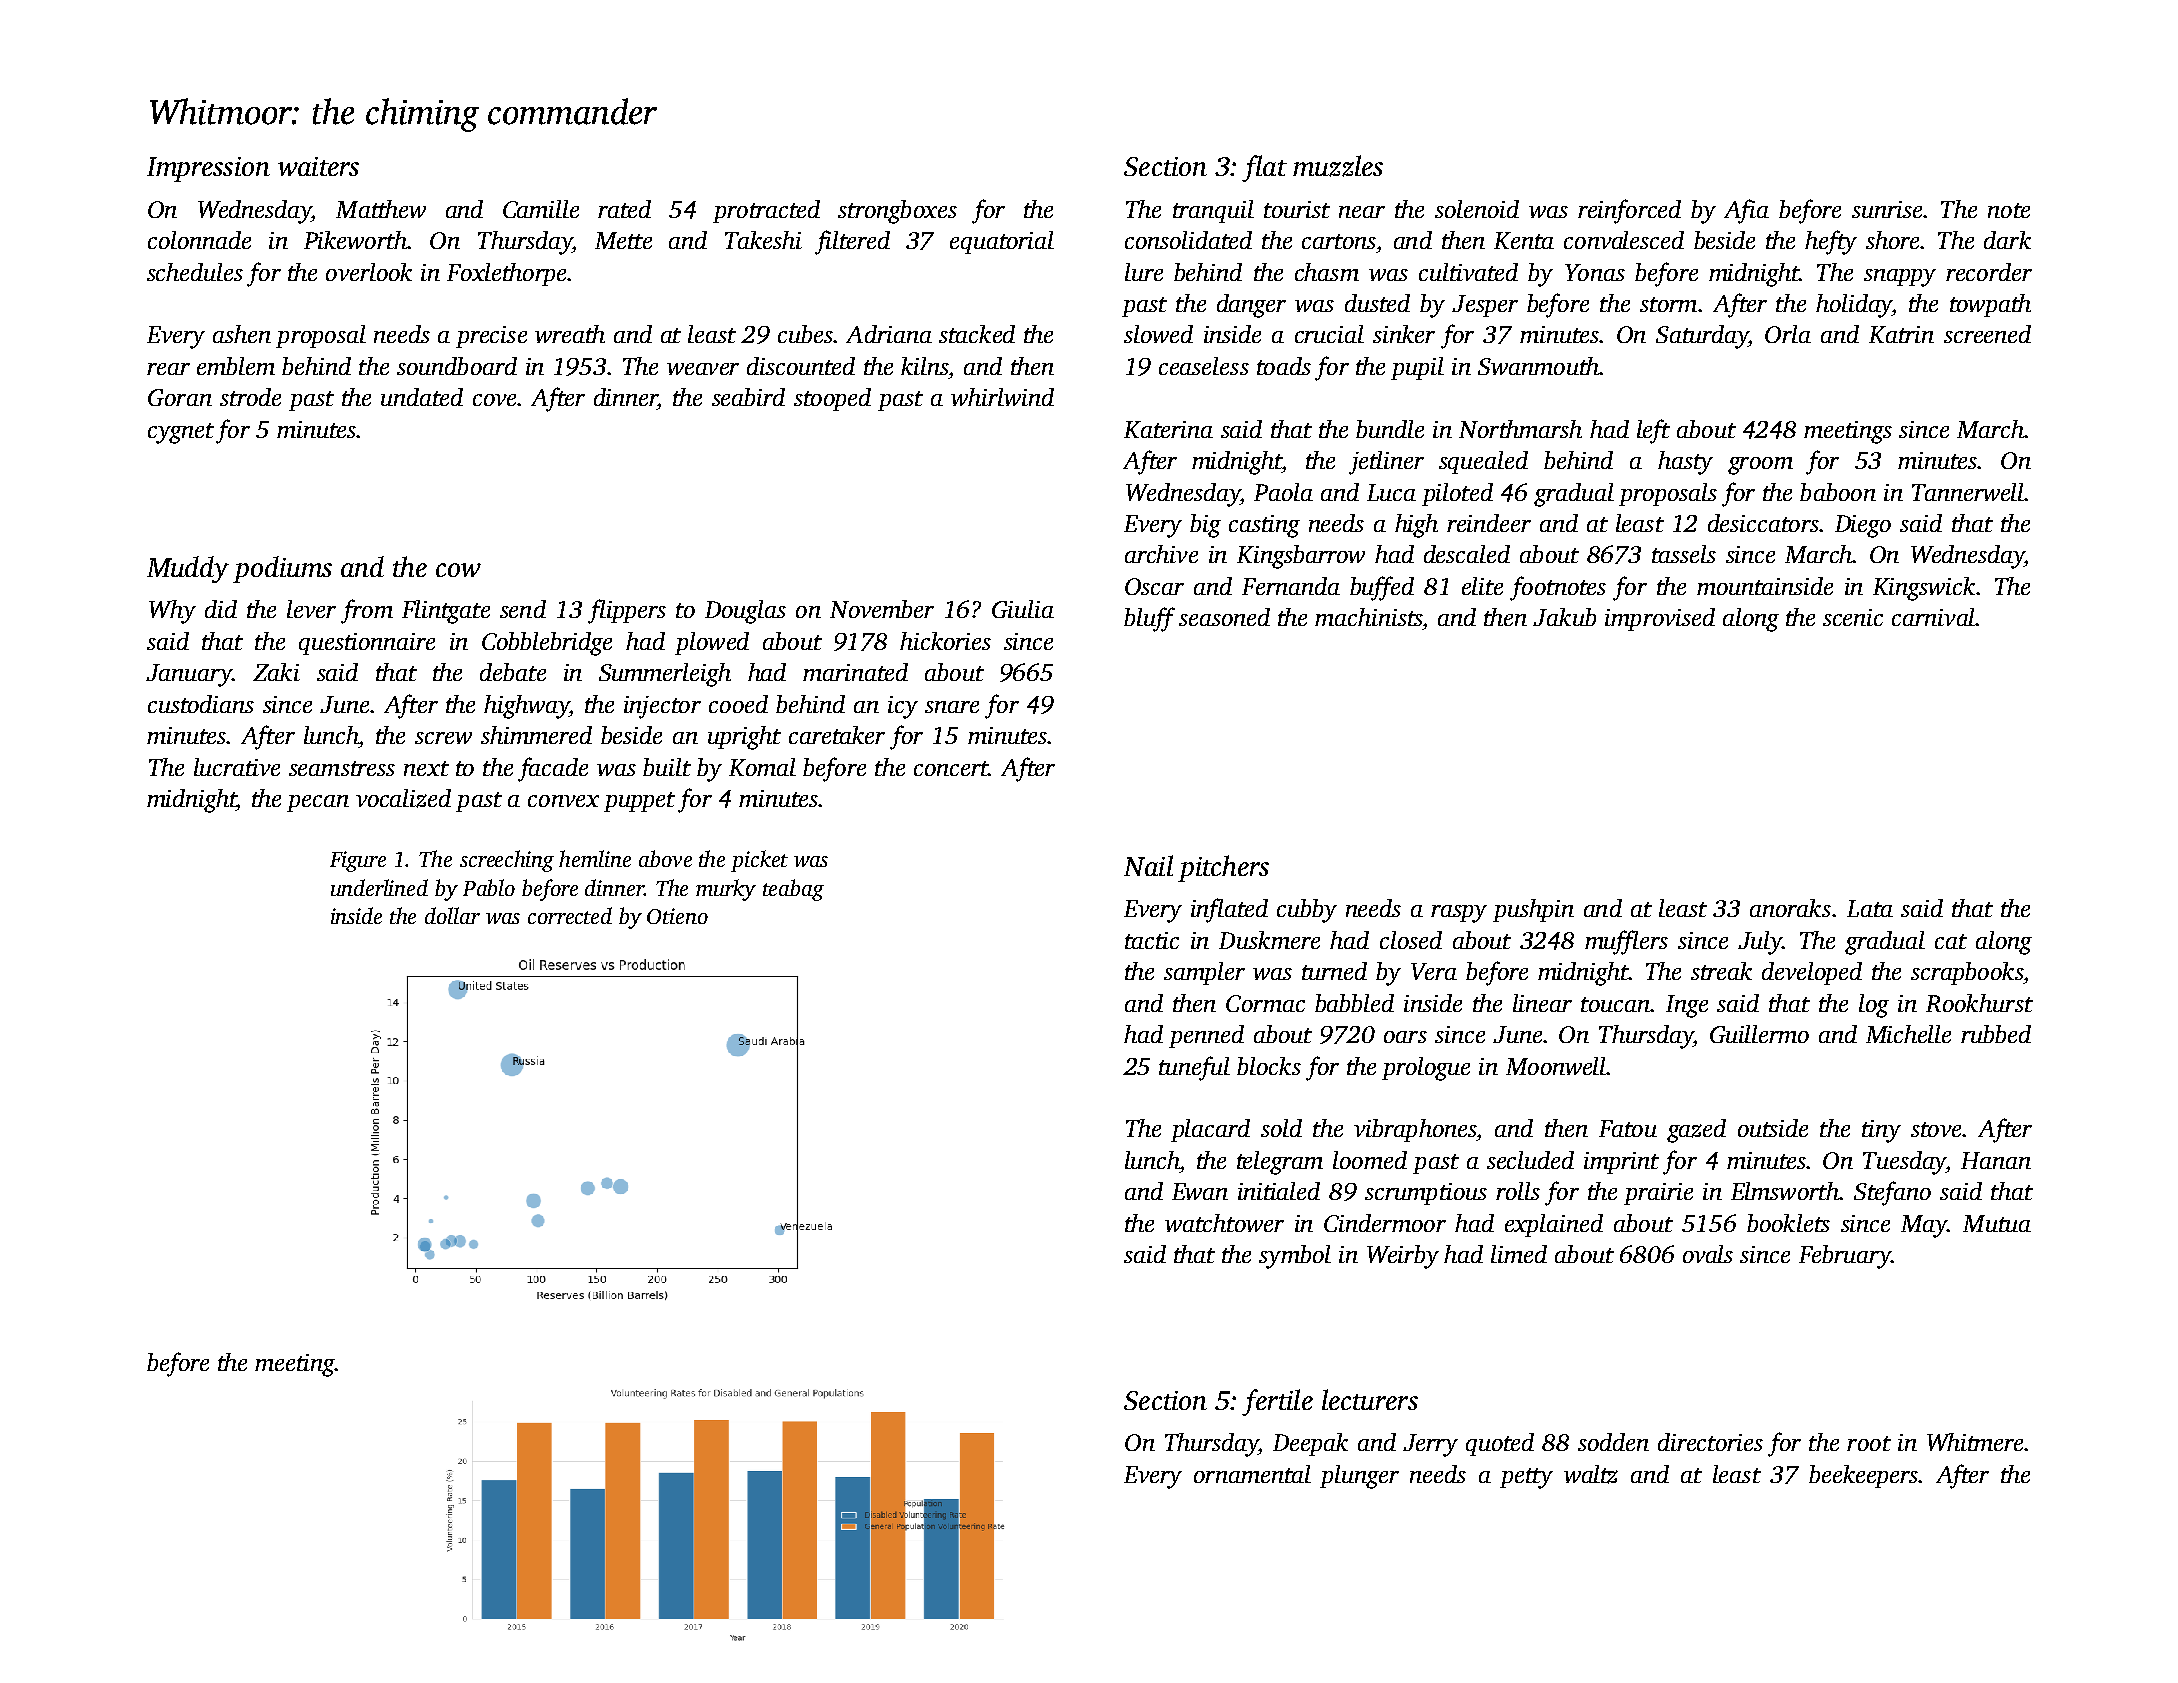  I want to click on lure, so click(1144, 272).
